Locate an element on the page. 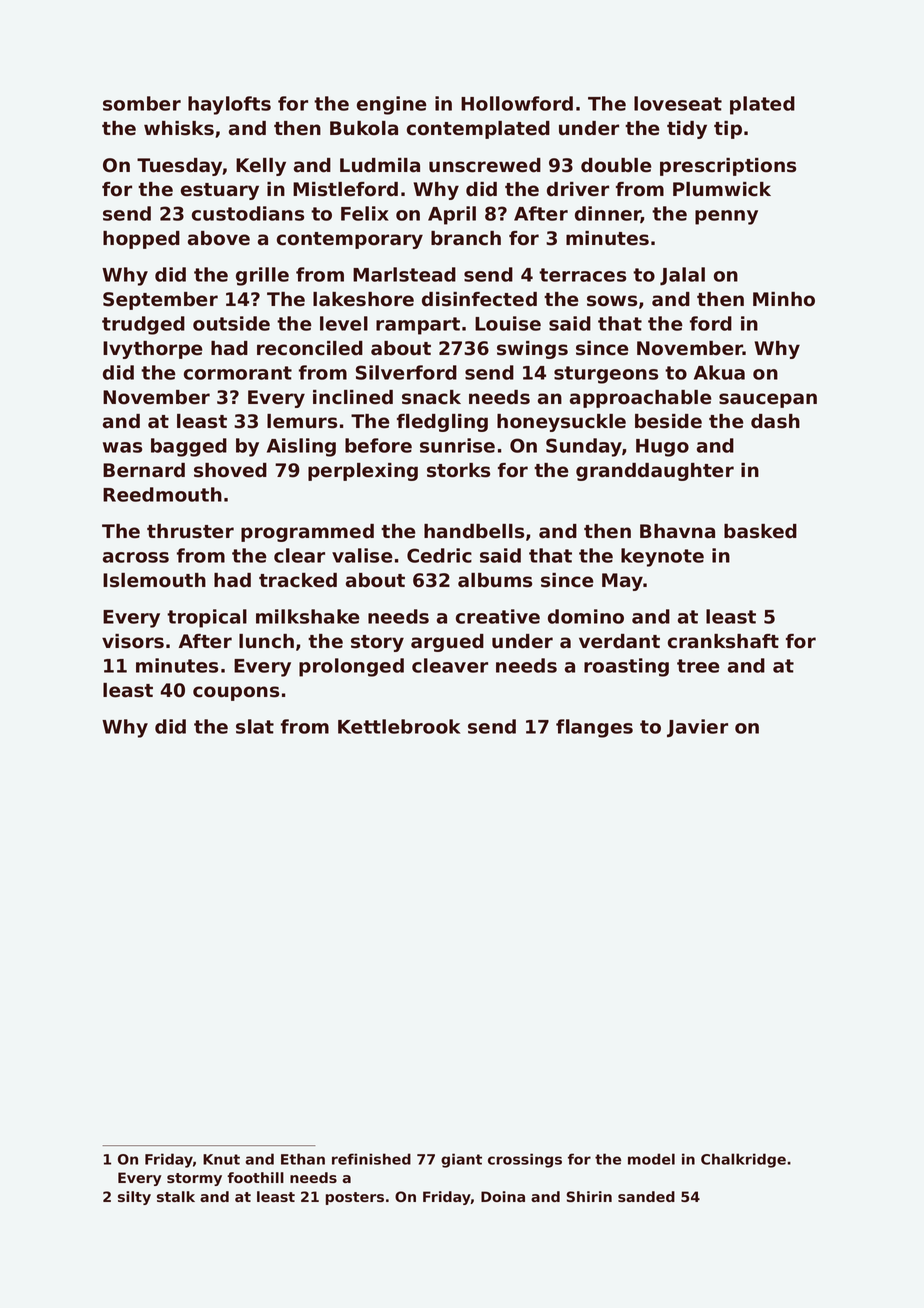  silty is located at coordinates (134, 1198).
